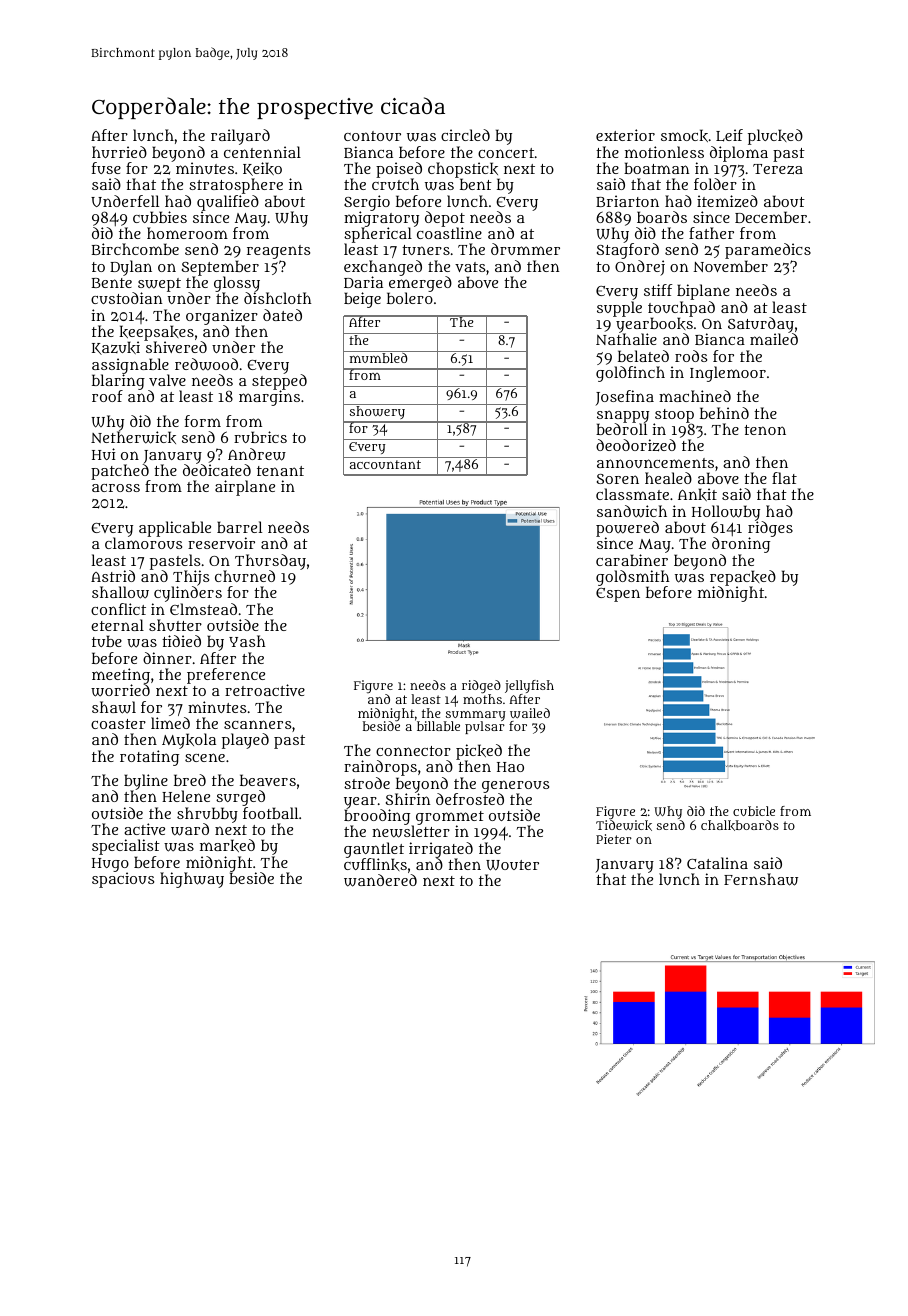 Image resolution: width=908 pixels, height=1316 pixels. Describe the element at coordinates (624, 398) in the screenshot. I see `Josefina` at that location.
